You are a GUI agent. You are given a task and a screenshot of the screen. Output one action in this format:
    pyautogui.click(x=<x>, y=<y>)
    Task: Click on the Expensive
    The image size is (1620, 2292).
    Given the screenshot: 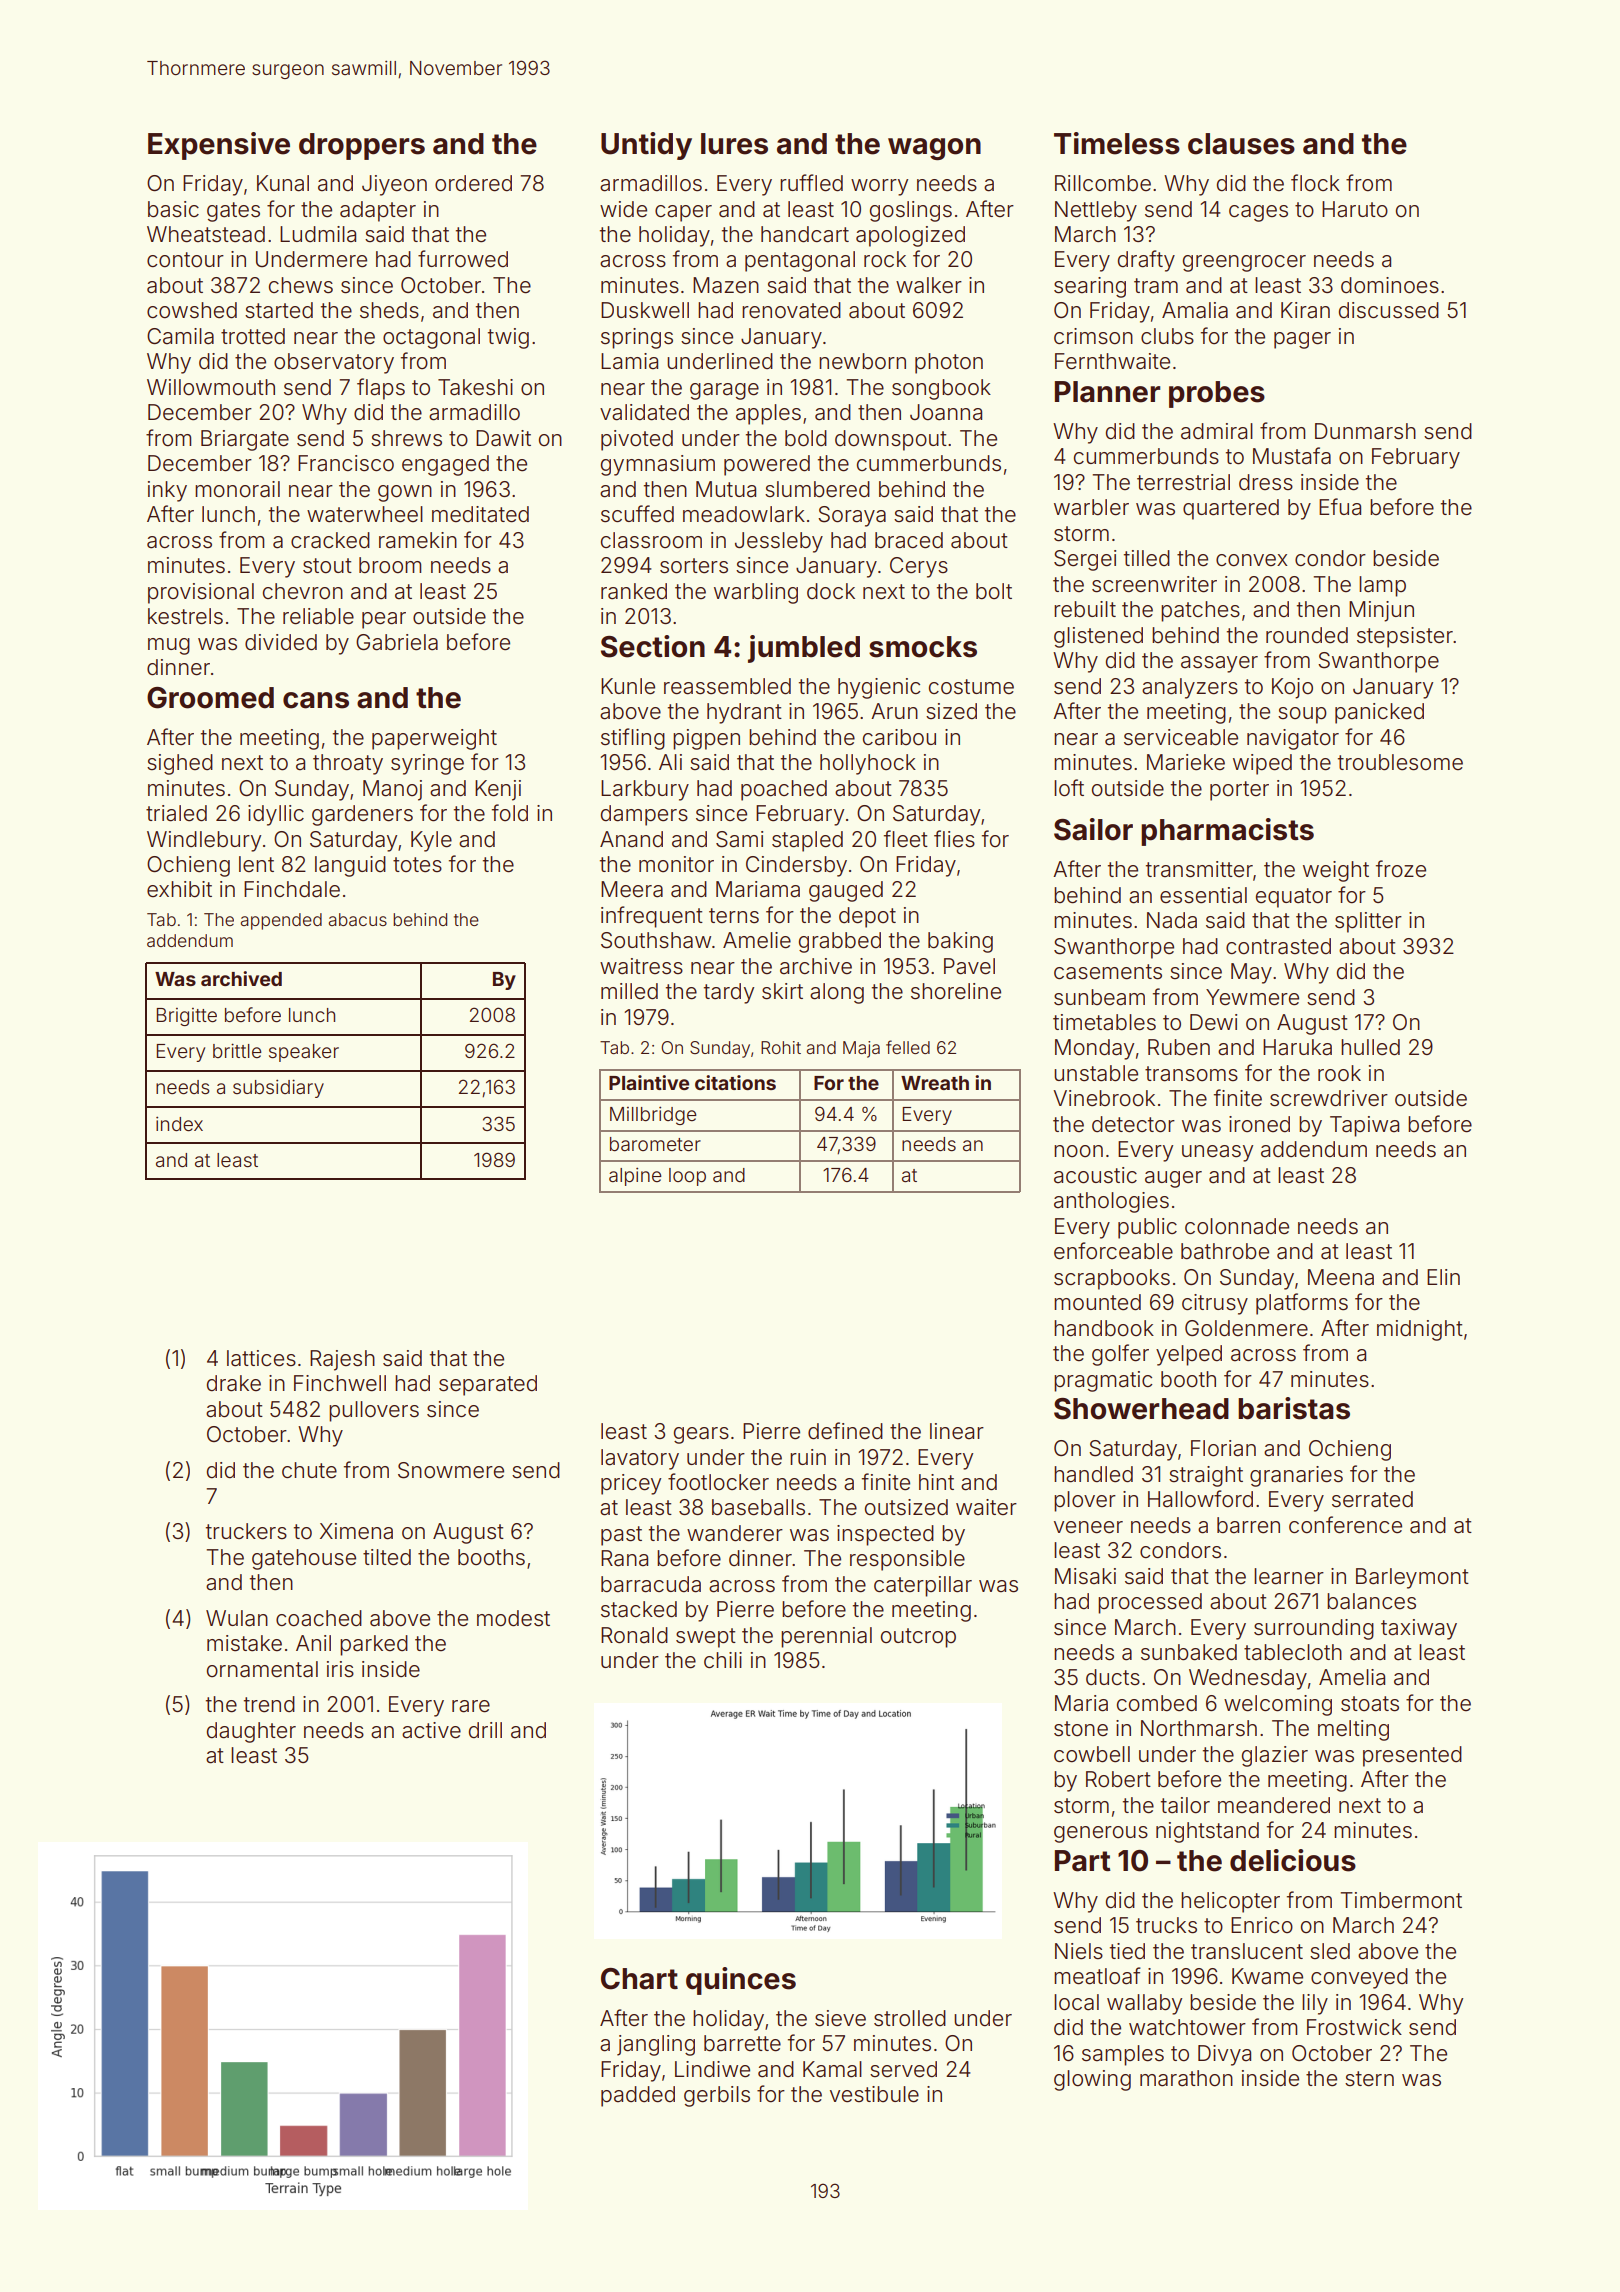 What is the action you would take?
    pyautogui.click(x=219, y=146)
